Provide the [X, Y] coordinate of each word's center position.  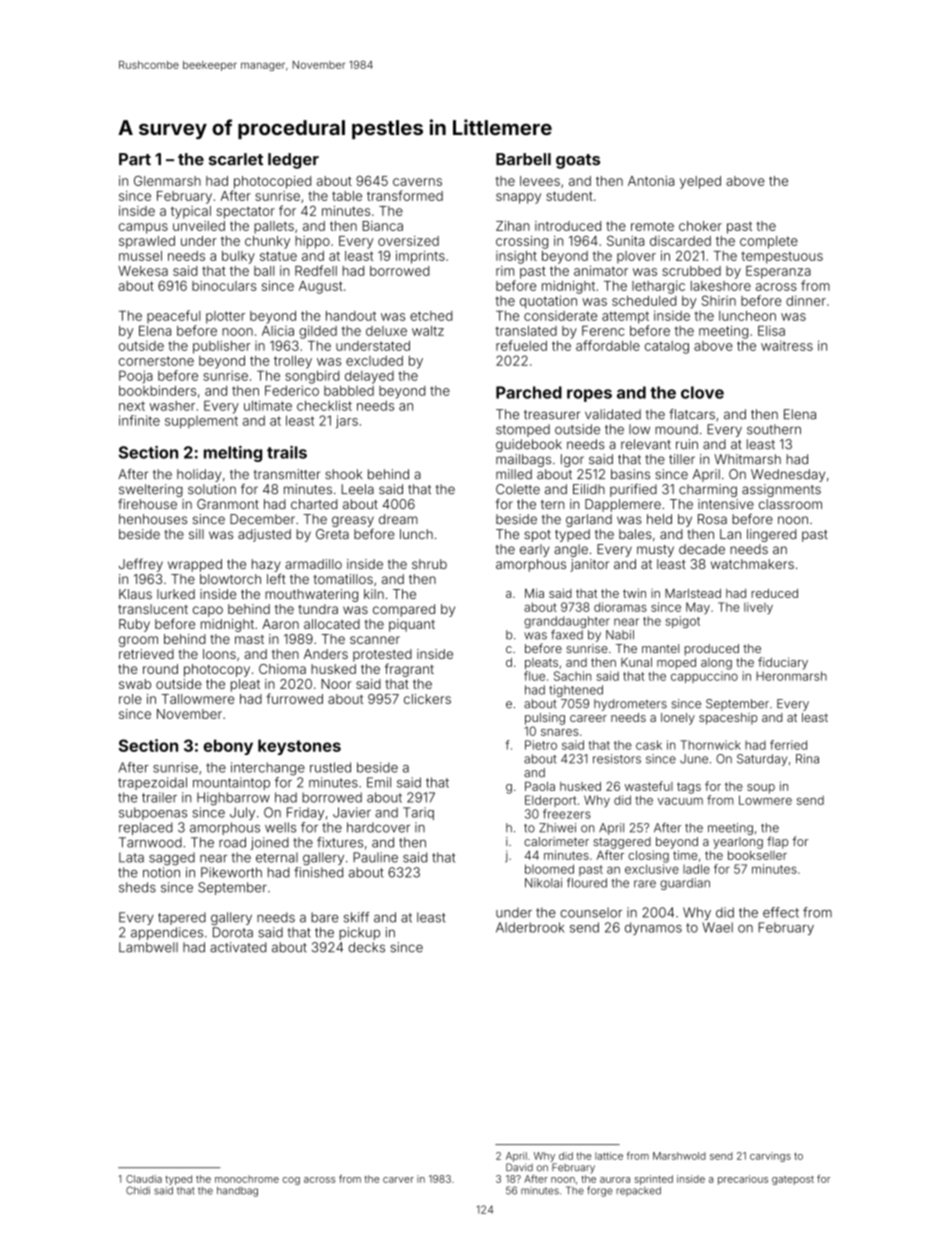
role [130, 699]
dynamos [653, 928]
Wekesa [143, 271]
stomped [523, 430]
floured [587, 883]
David [519, 1167]
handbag [237, 1192]
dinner [806, 300]
